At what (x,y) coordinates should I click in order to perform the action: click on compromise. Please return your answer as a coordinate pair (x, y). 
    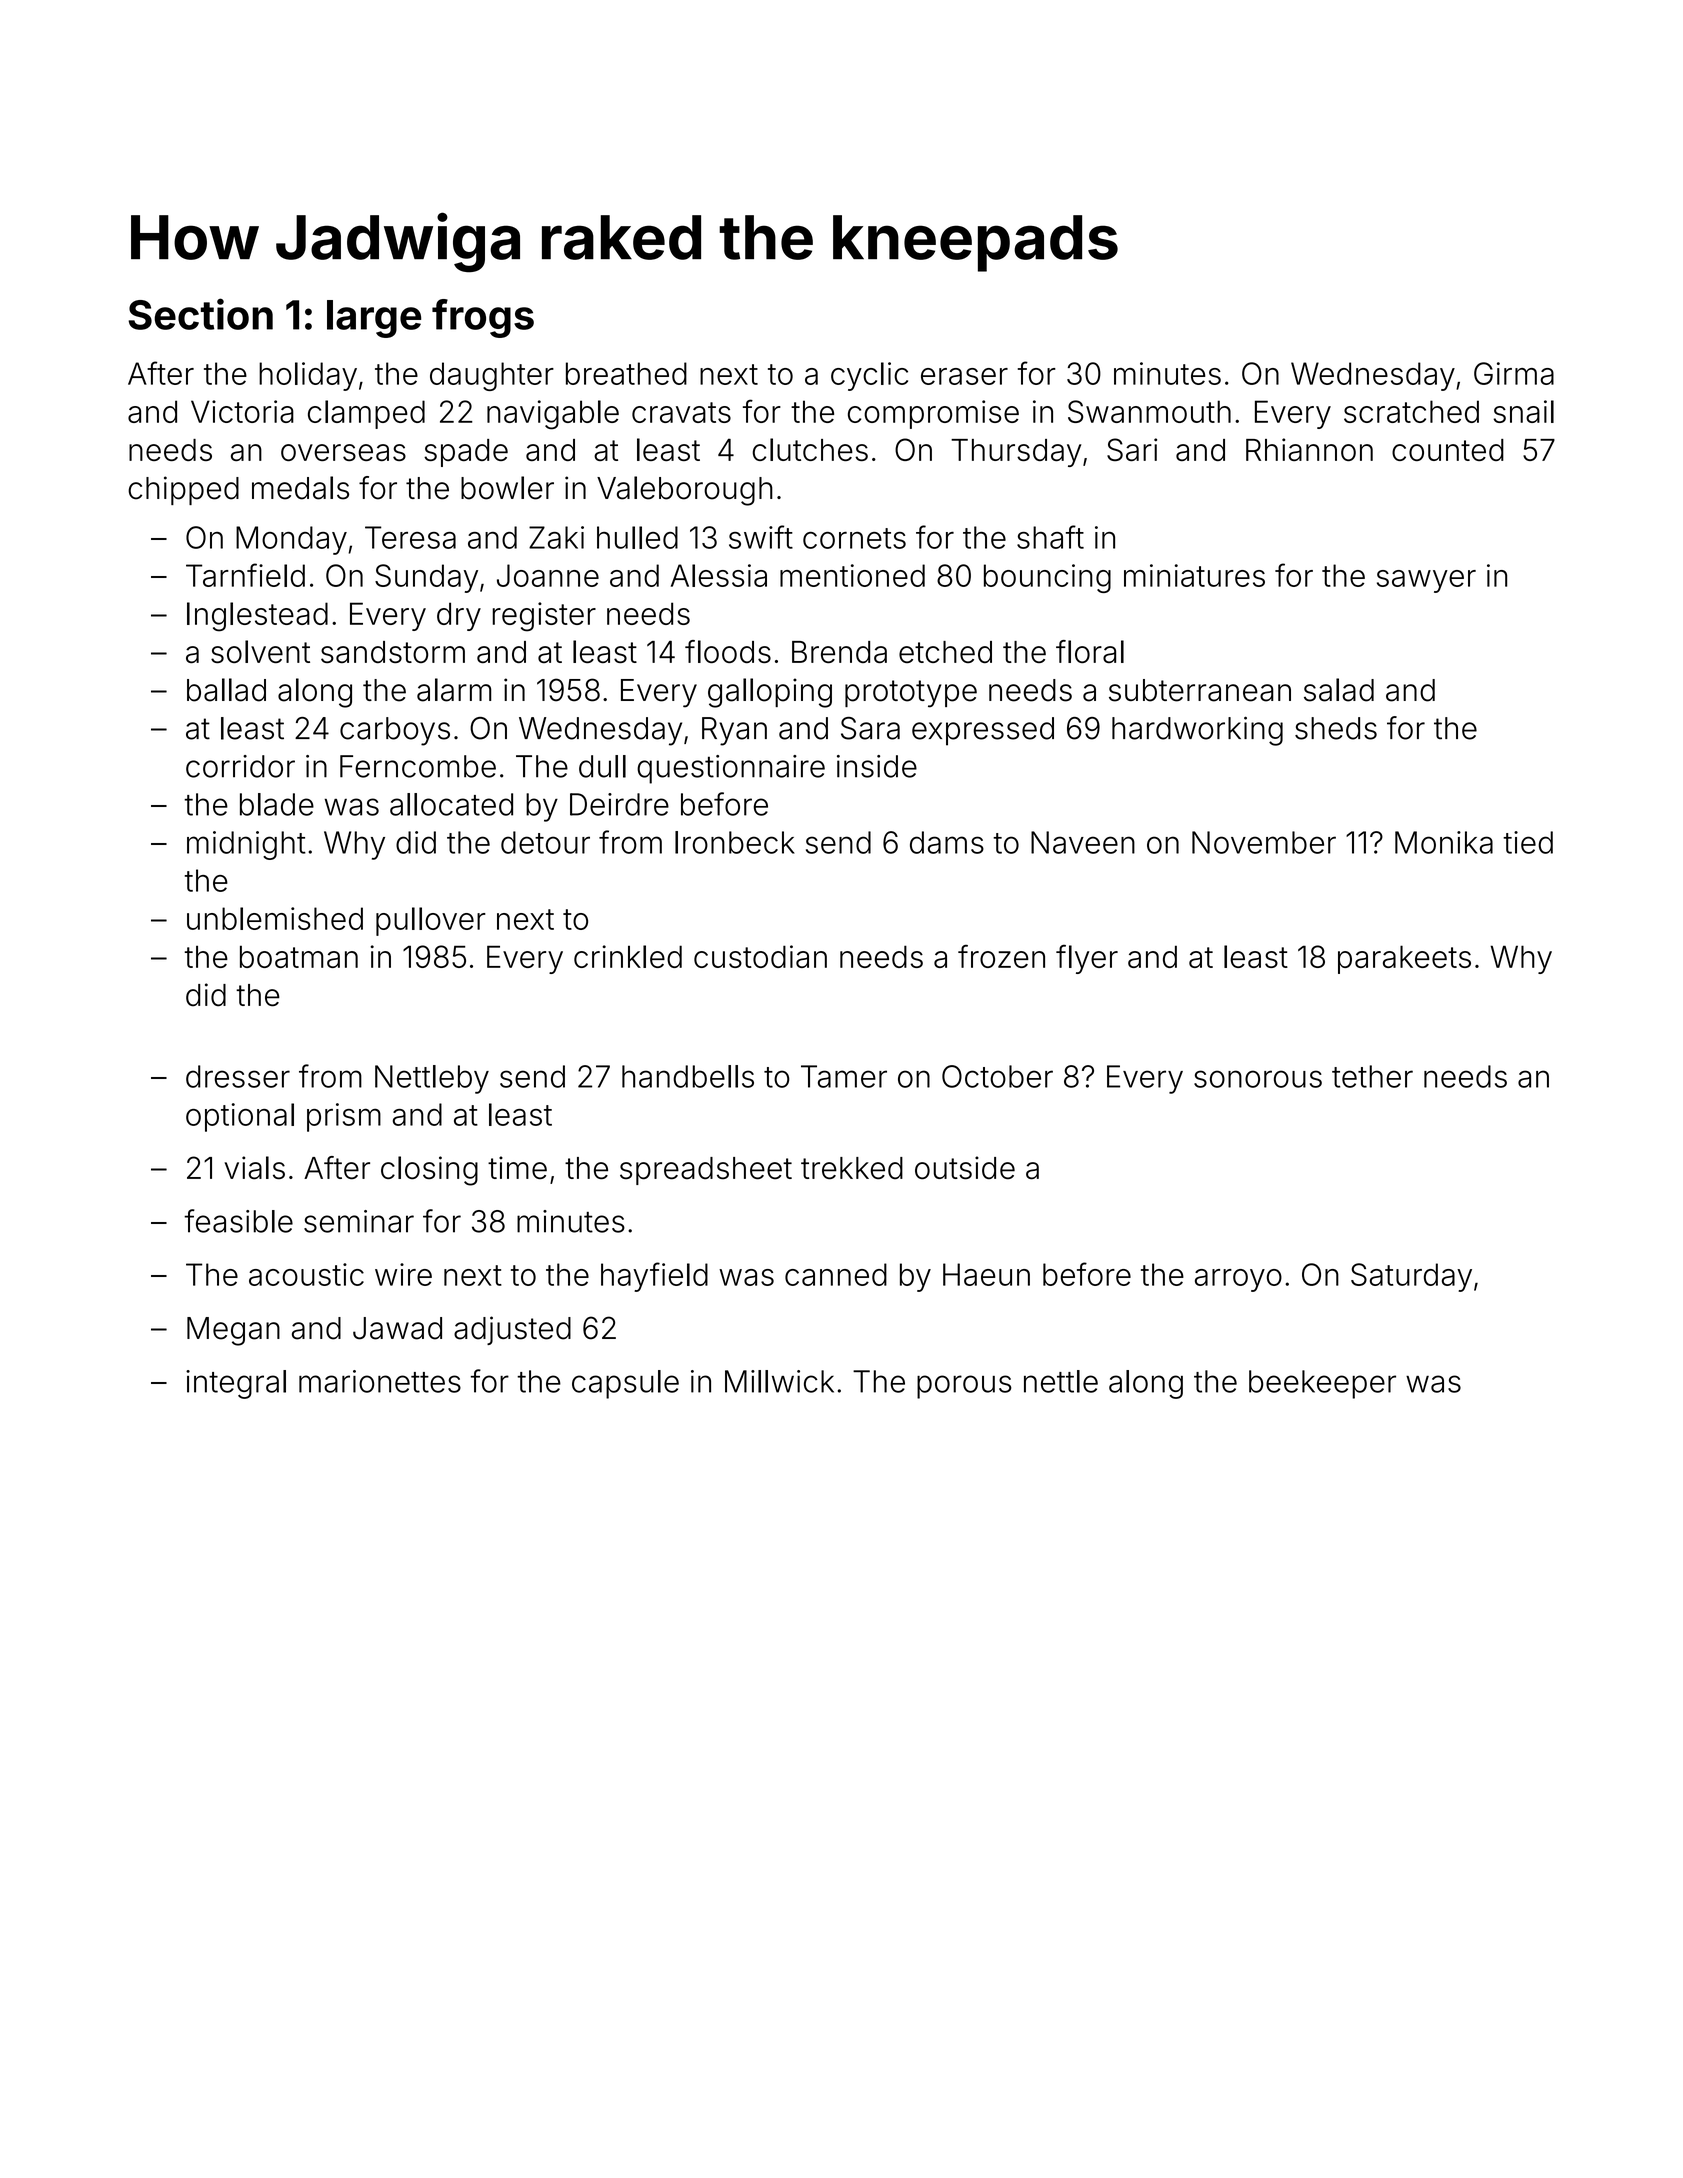
    Looking at the image, I should click on (933, 414).
